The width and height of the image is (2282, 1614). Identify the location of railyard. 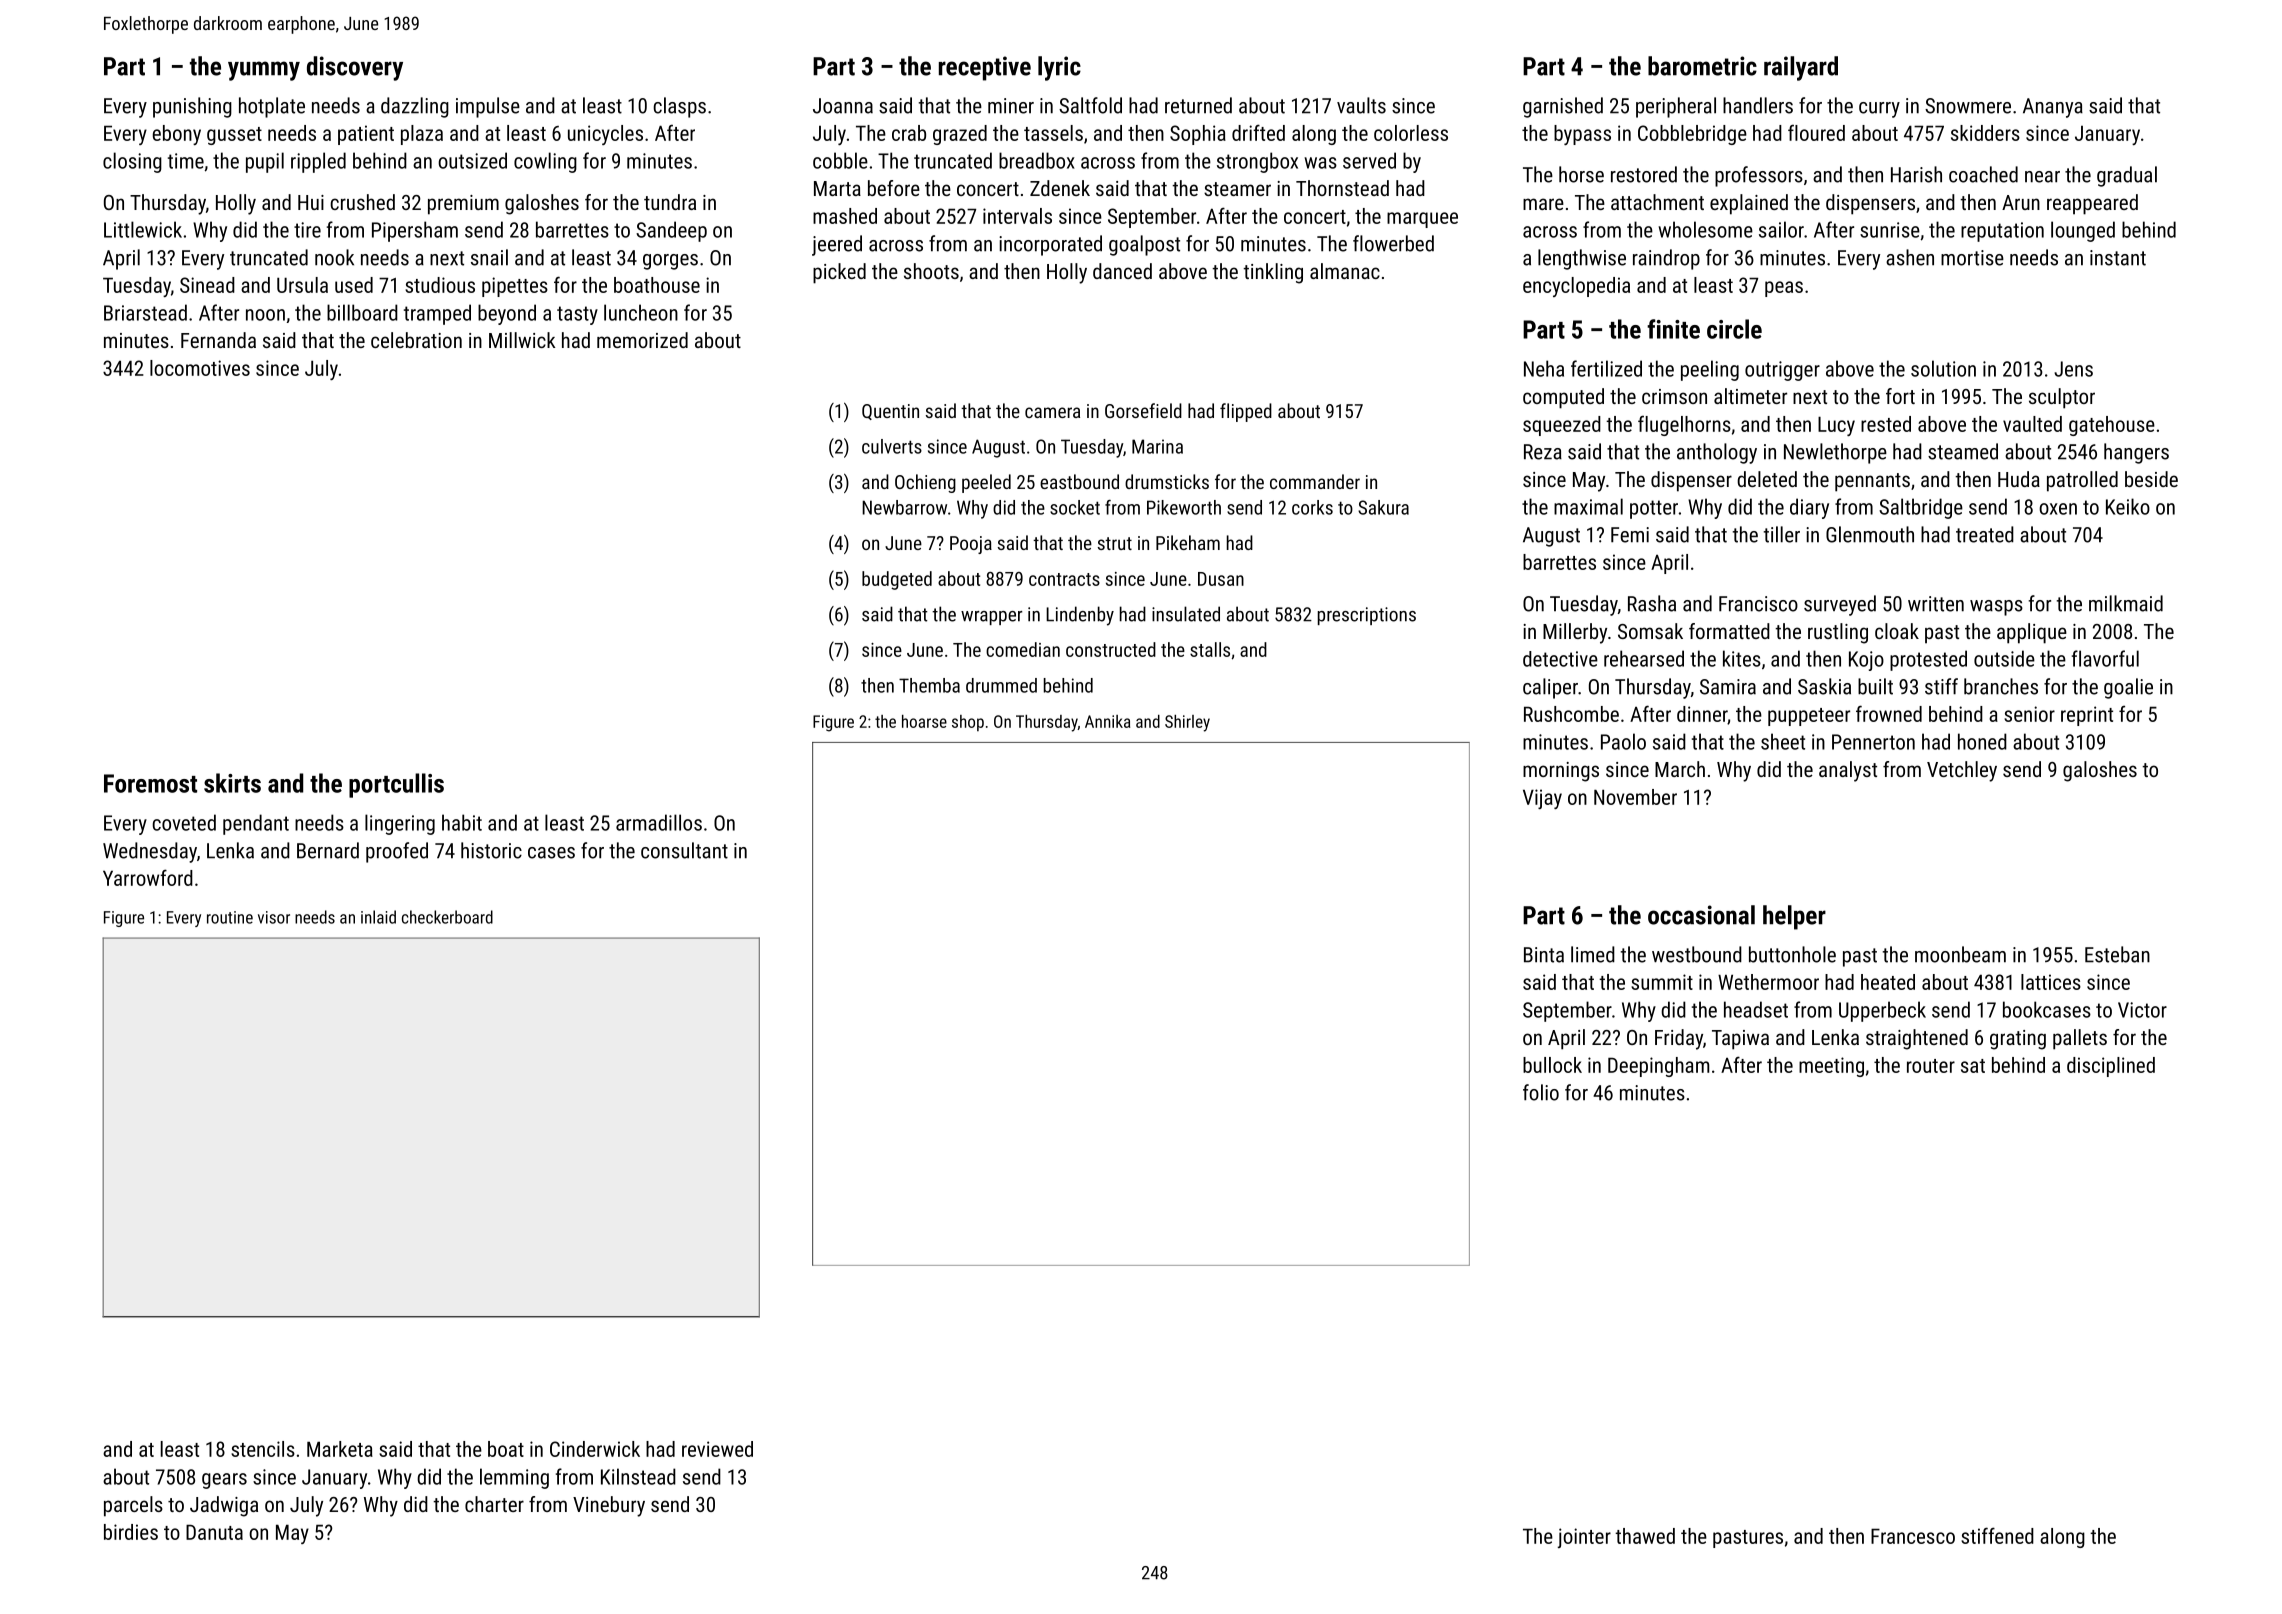
(1801, 68).
